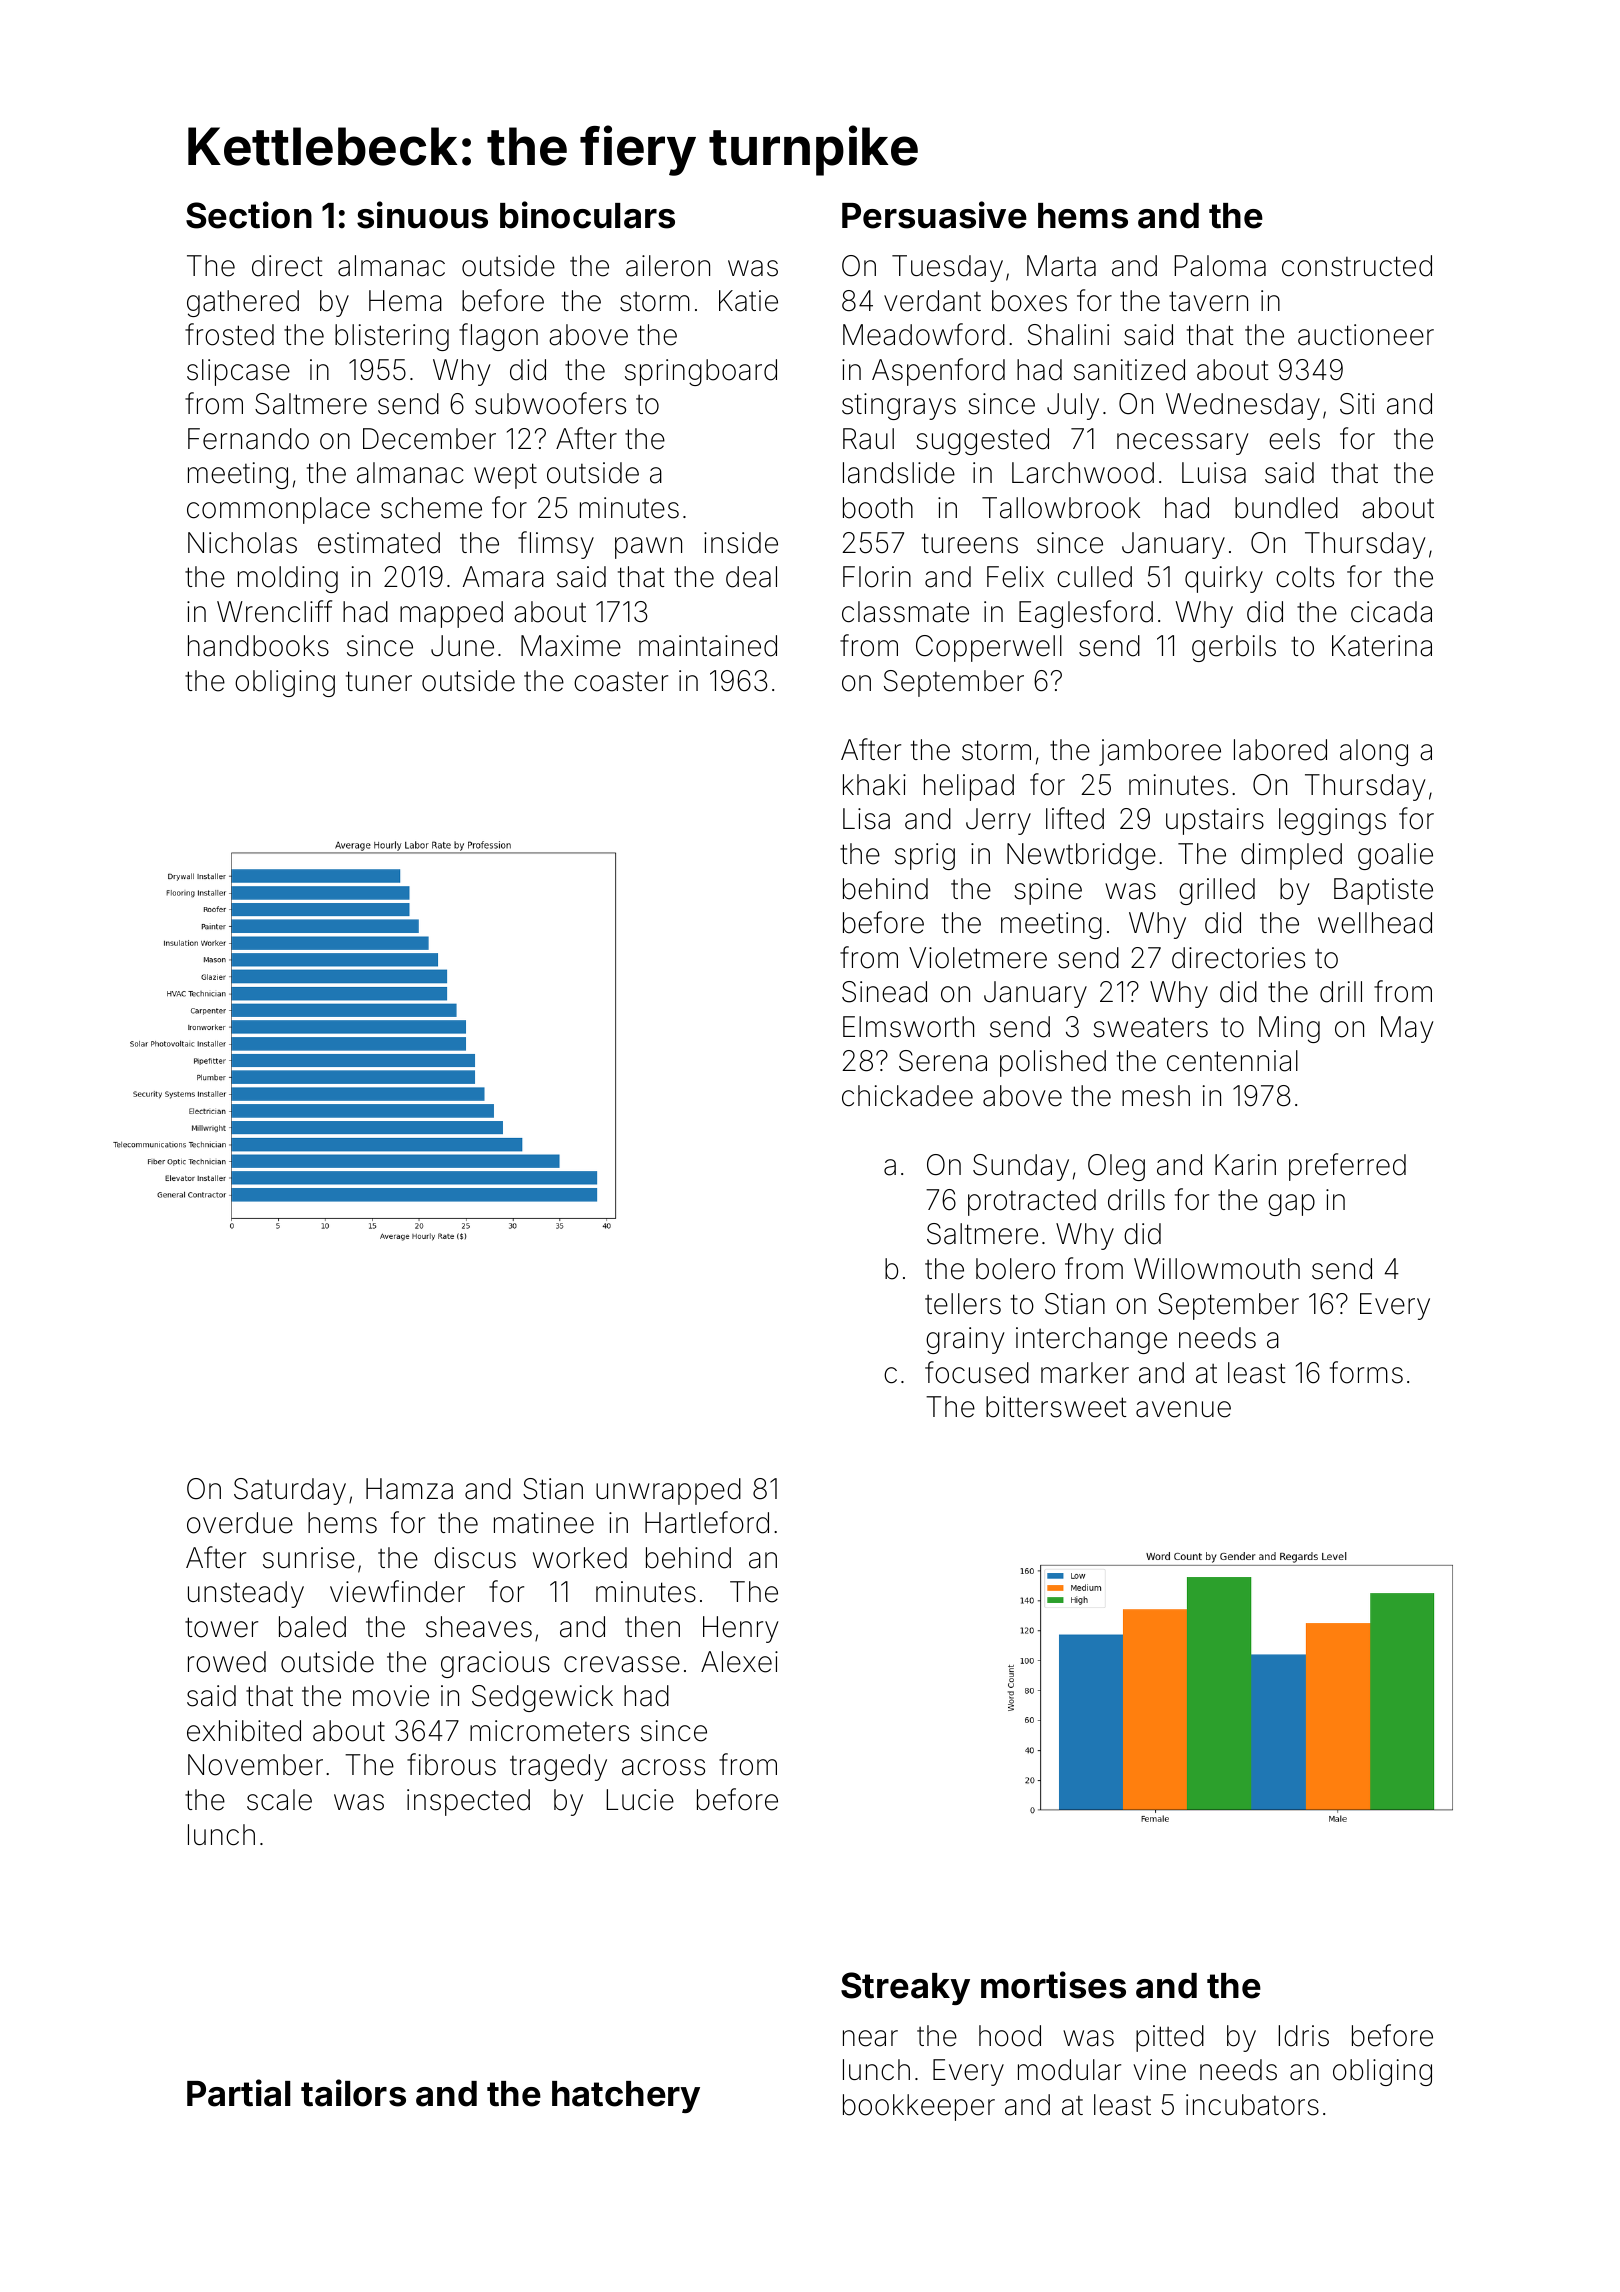 The height and width of the screenshot is (2292, 1620). I want to click on Hartleford, so click(707, 1522).
